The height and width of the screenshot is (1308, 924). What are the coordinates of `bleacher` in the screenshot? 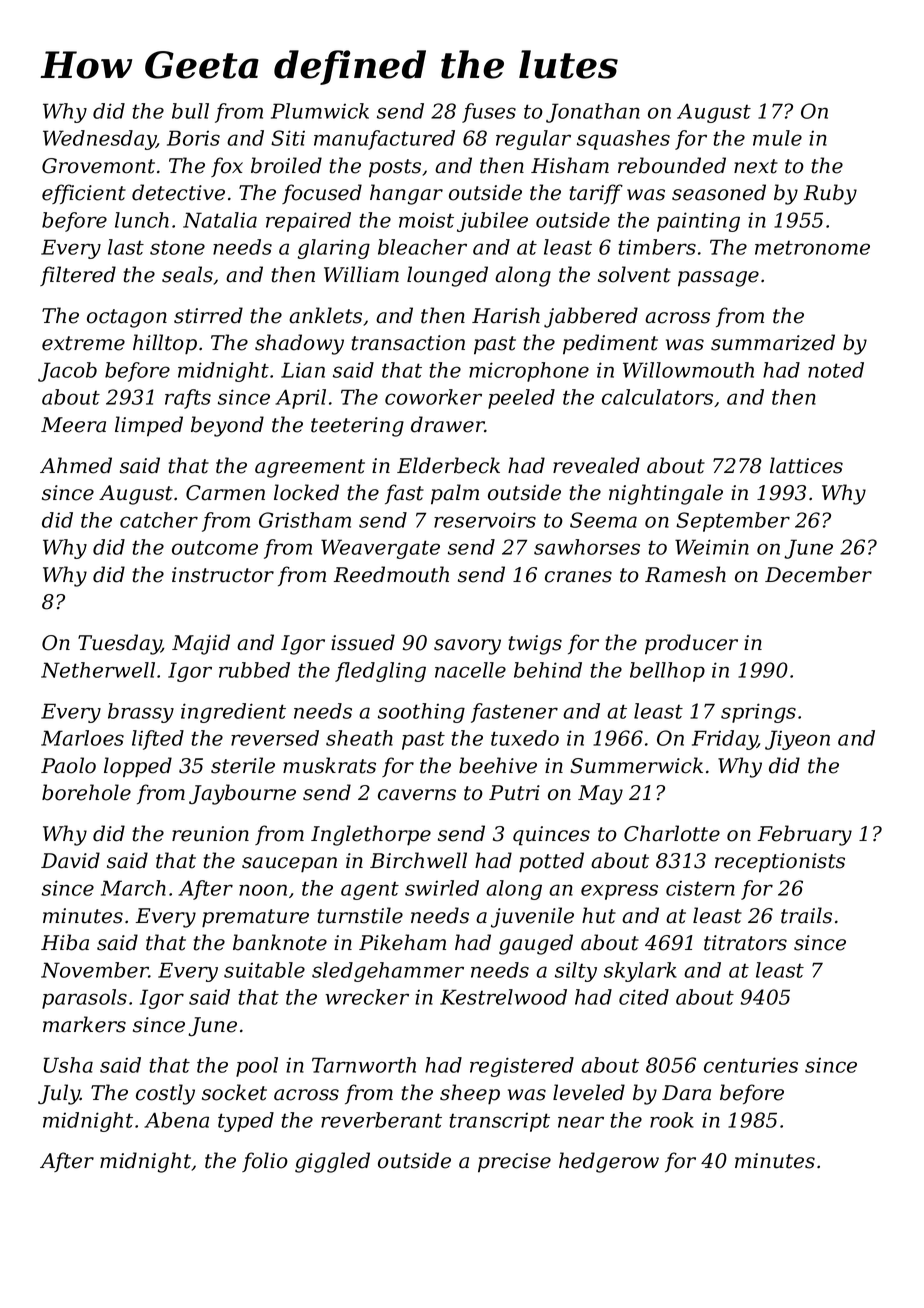 It's located at (422, 247).
